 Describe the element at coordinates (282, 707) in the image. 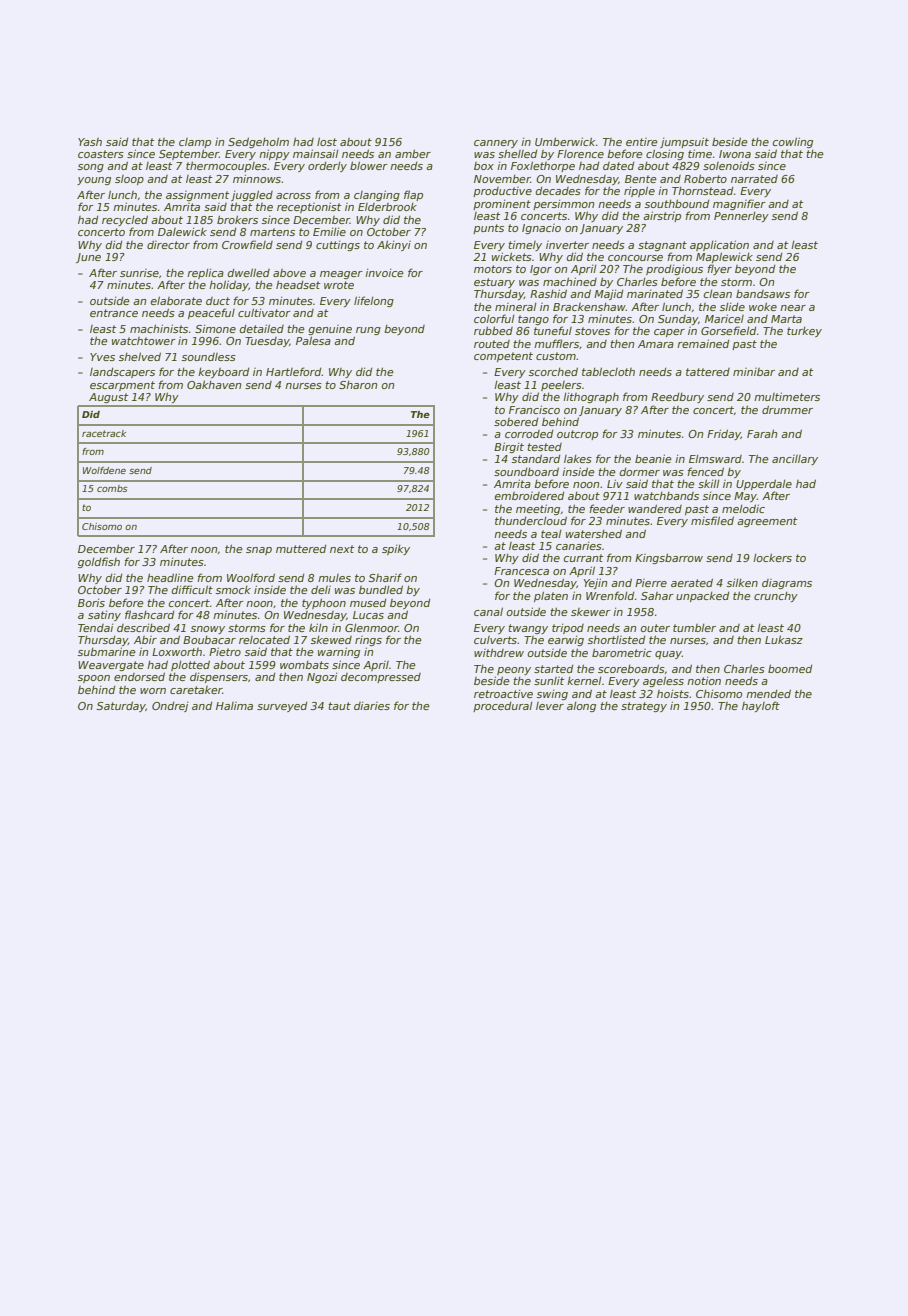

I see `surveyed` at that location.
